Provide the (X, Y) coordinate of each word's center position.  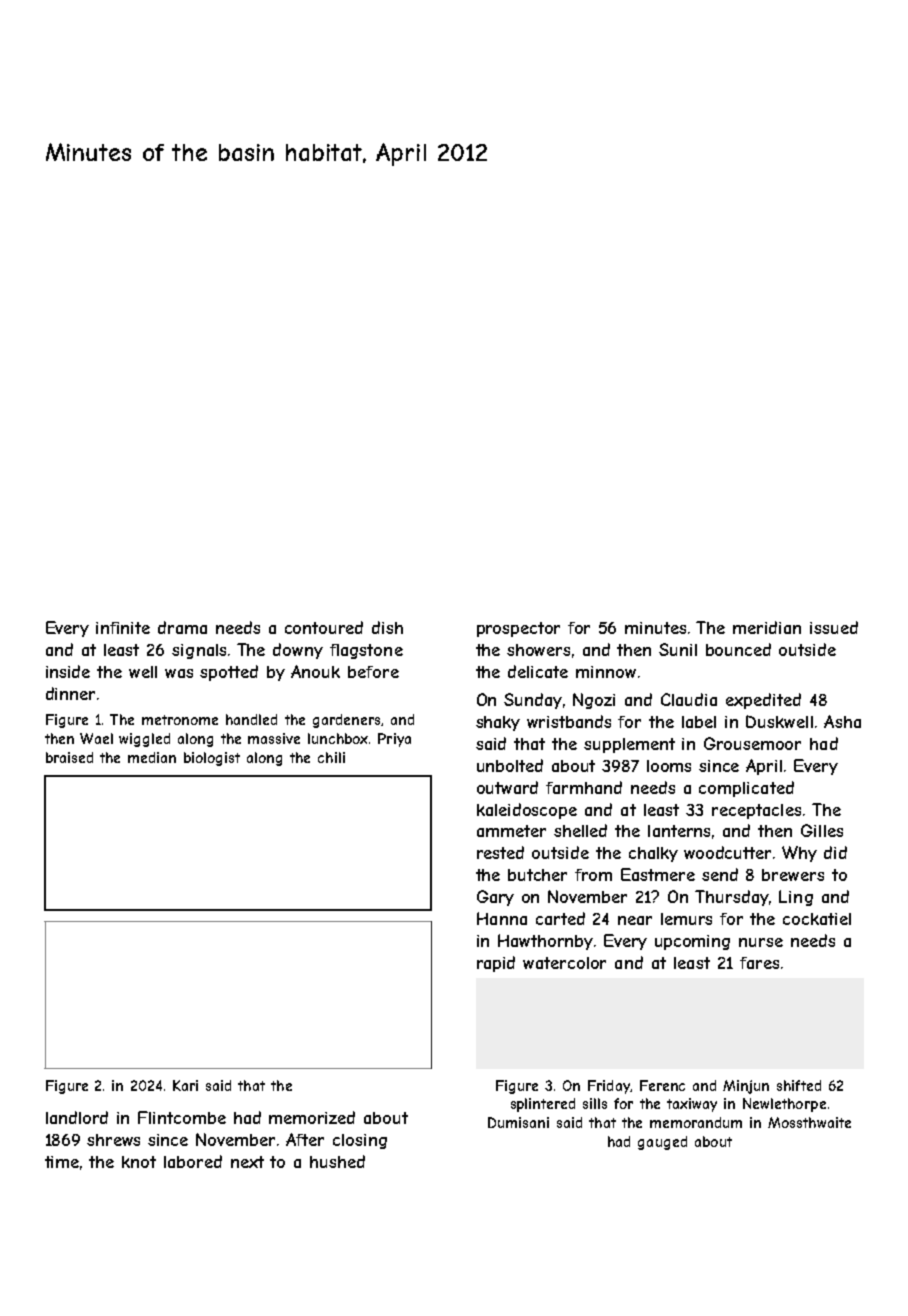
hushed (337, 1161)
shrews (113, 1140)
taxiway (692, 1105)
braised (69, 757)
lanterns (679, 831)
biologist (212, 759)
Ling (796, 898)
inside (68, 671)
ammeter (511, 831)
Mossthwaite (809, 1122)
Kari (185, 1085)
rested (500, 852)
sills (595, 1103)
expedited (763, 701)
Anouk (315, 671)
